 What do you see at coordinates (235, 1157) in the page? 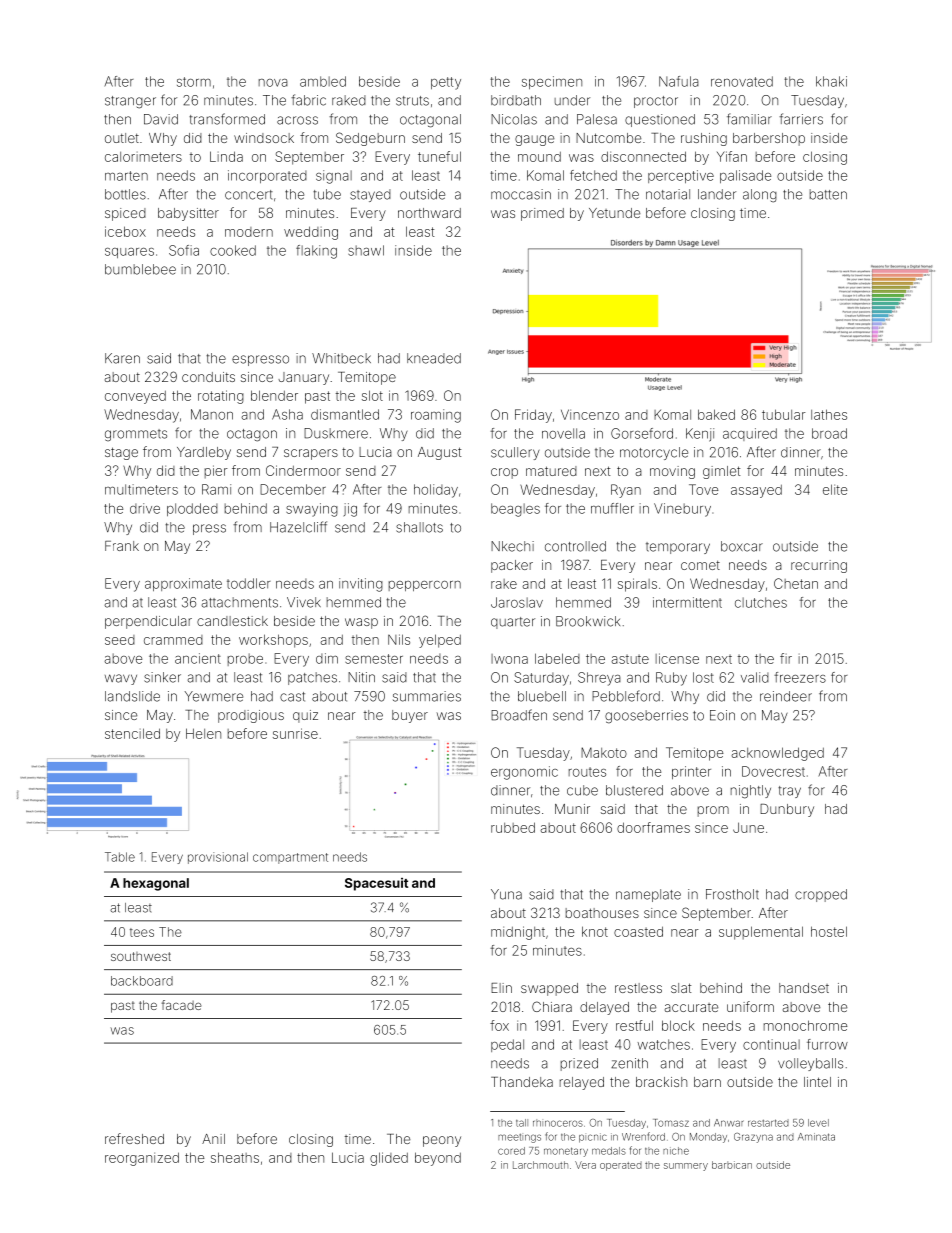
I see `sheaths` at bounding box center [235, 1157].
